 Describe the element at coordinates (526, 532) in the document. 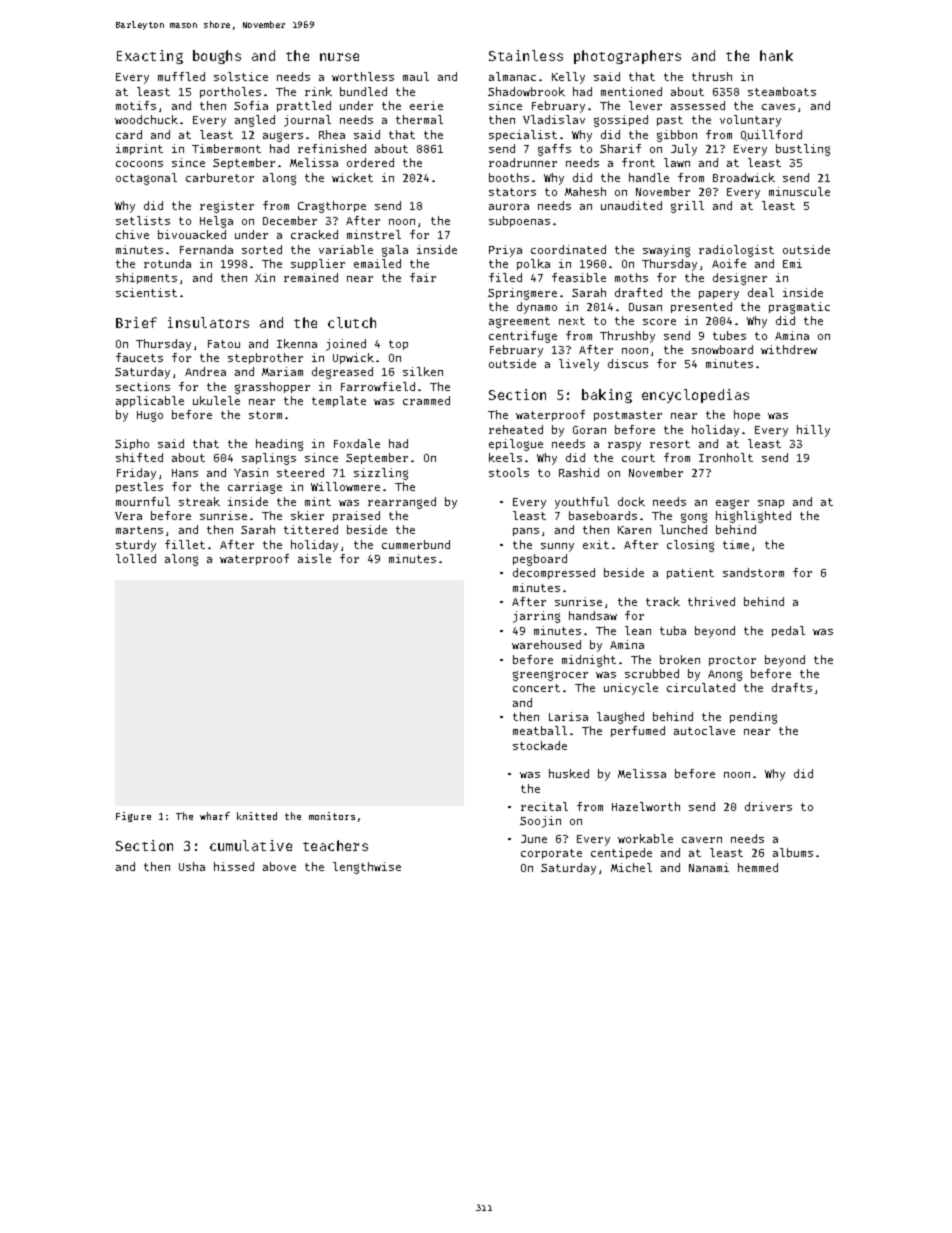

I see `pans` at that location.
